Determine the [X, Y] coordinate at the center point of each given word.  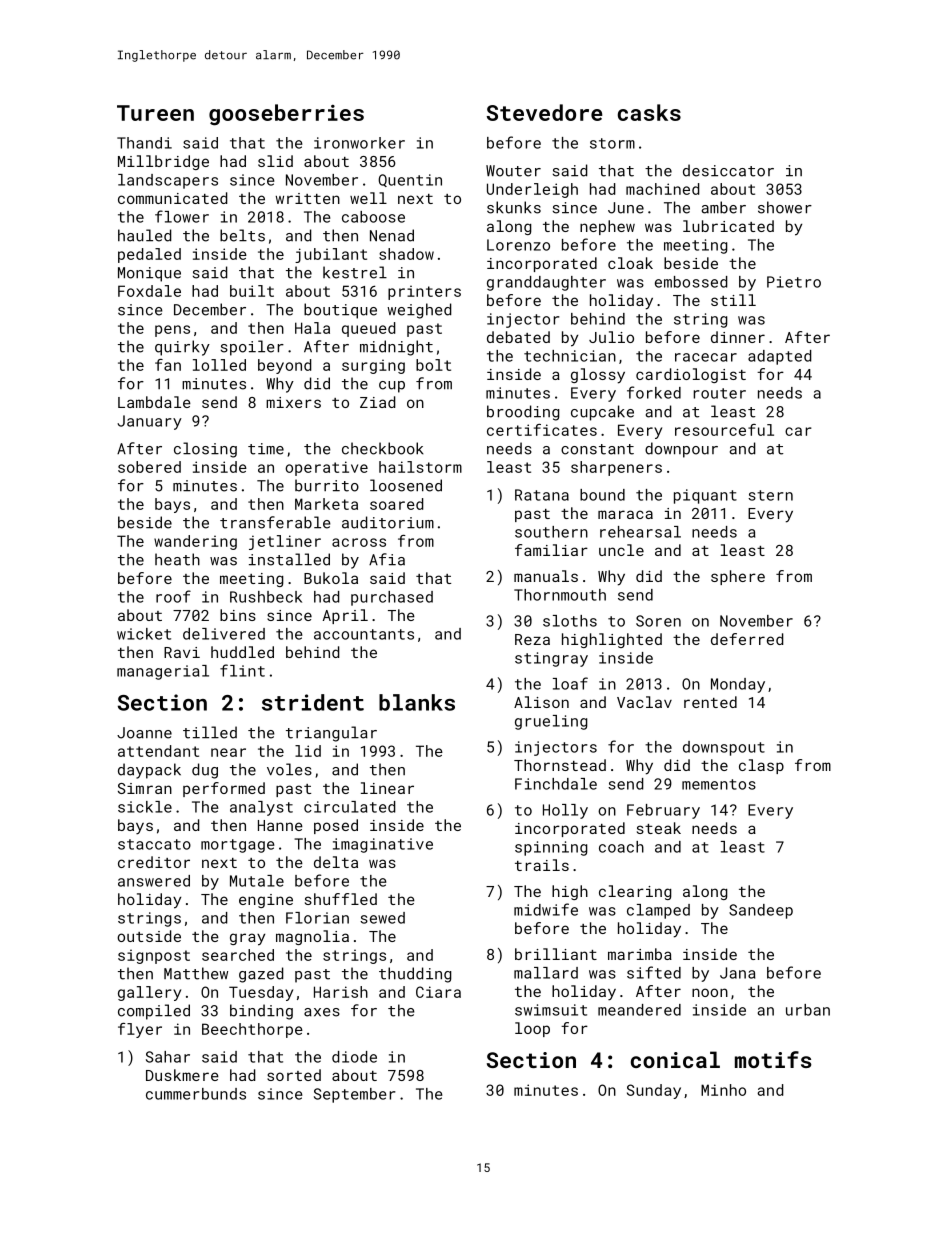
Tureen [155, 113]
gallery [149, 993]
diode [354, 1057]
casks [649, 112]
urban [808, 1010]
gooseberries [286, 115]
